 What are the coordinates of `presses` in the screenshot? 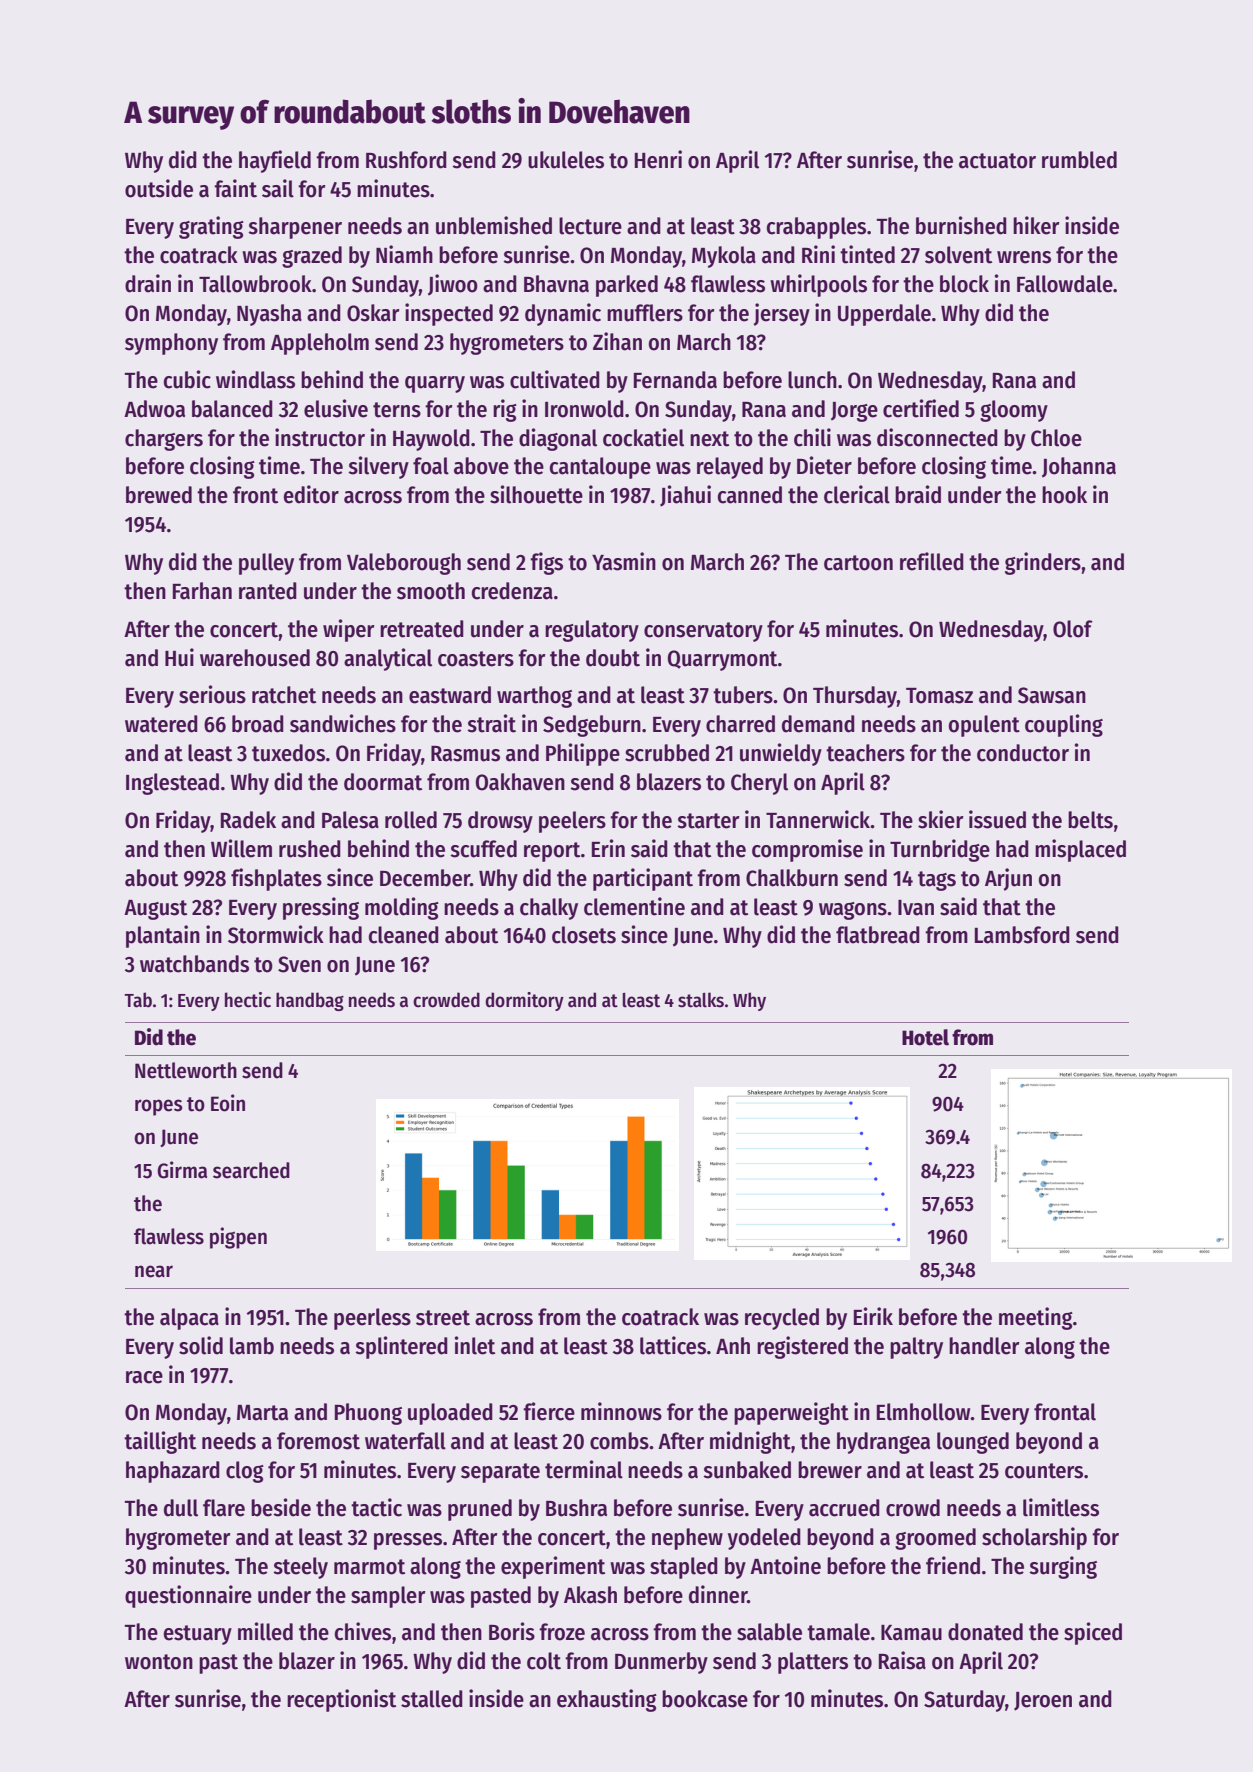 It's located at (408, 1541).
